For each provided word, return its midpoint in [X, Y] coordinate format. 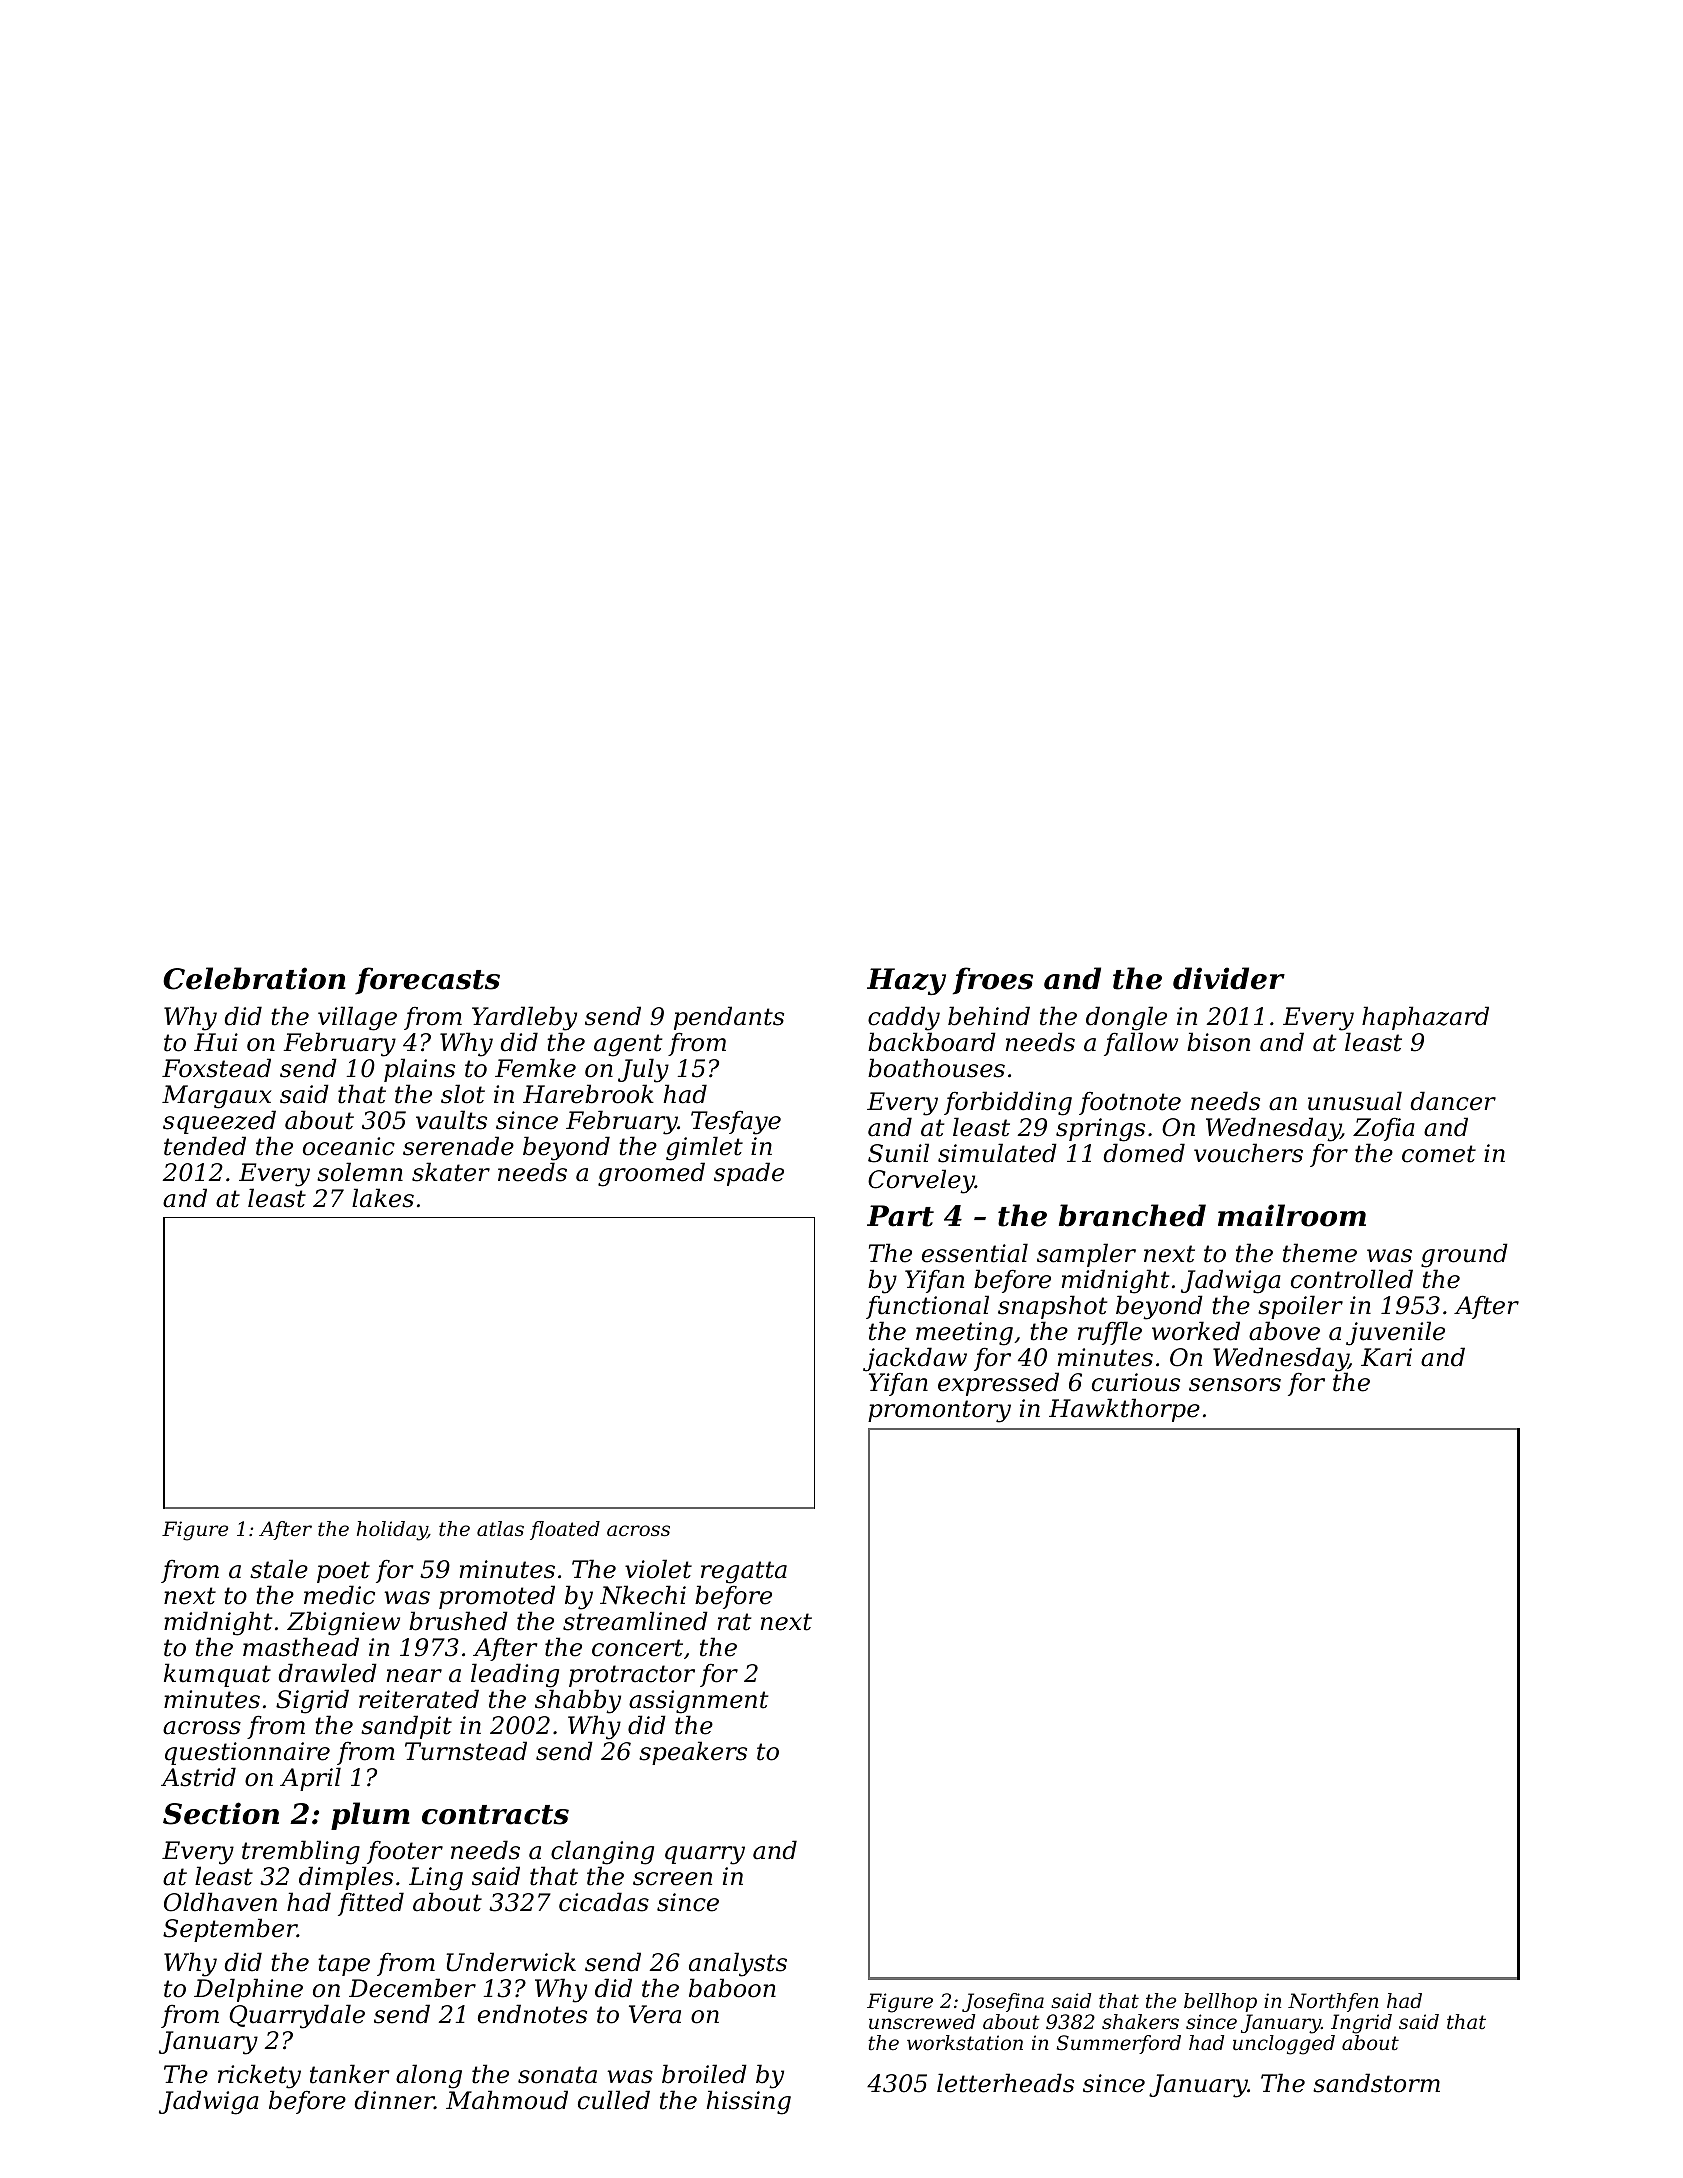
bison [1218, 1042]
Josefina [1003, 2002]
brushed [458, 1621]
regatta [744, 1572]
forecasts [427, 981]
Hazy [906, 981]
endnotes [532, 2014]
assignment [698, 1702]
